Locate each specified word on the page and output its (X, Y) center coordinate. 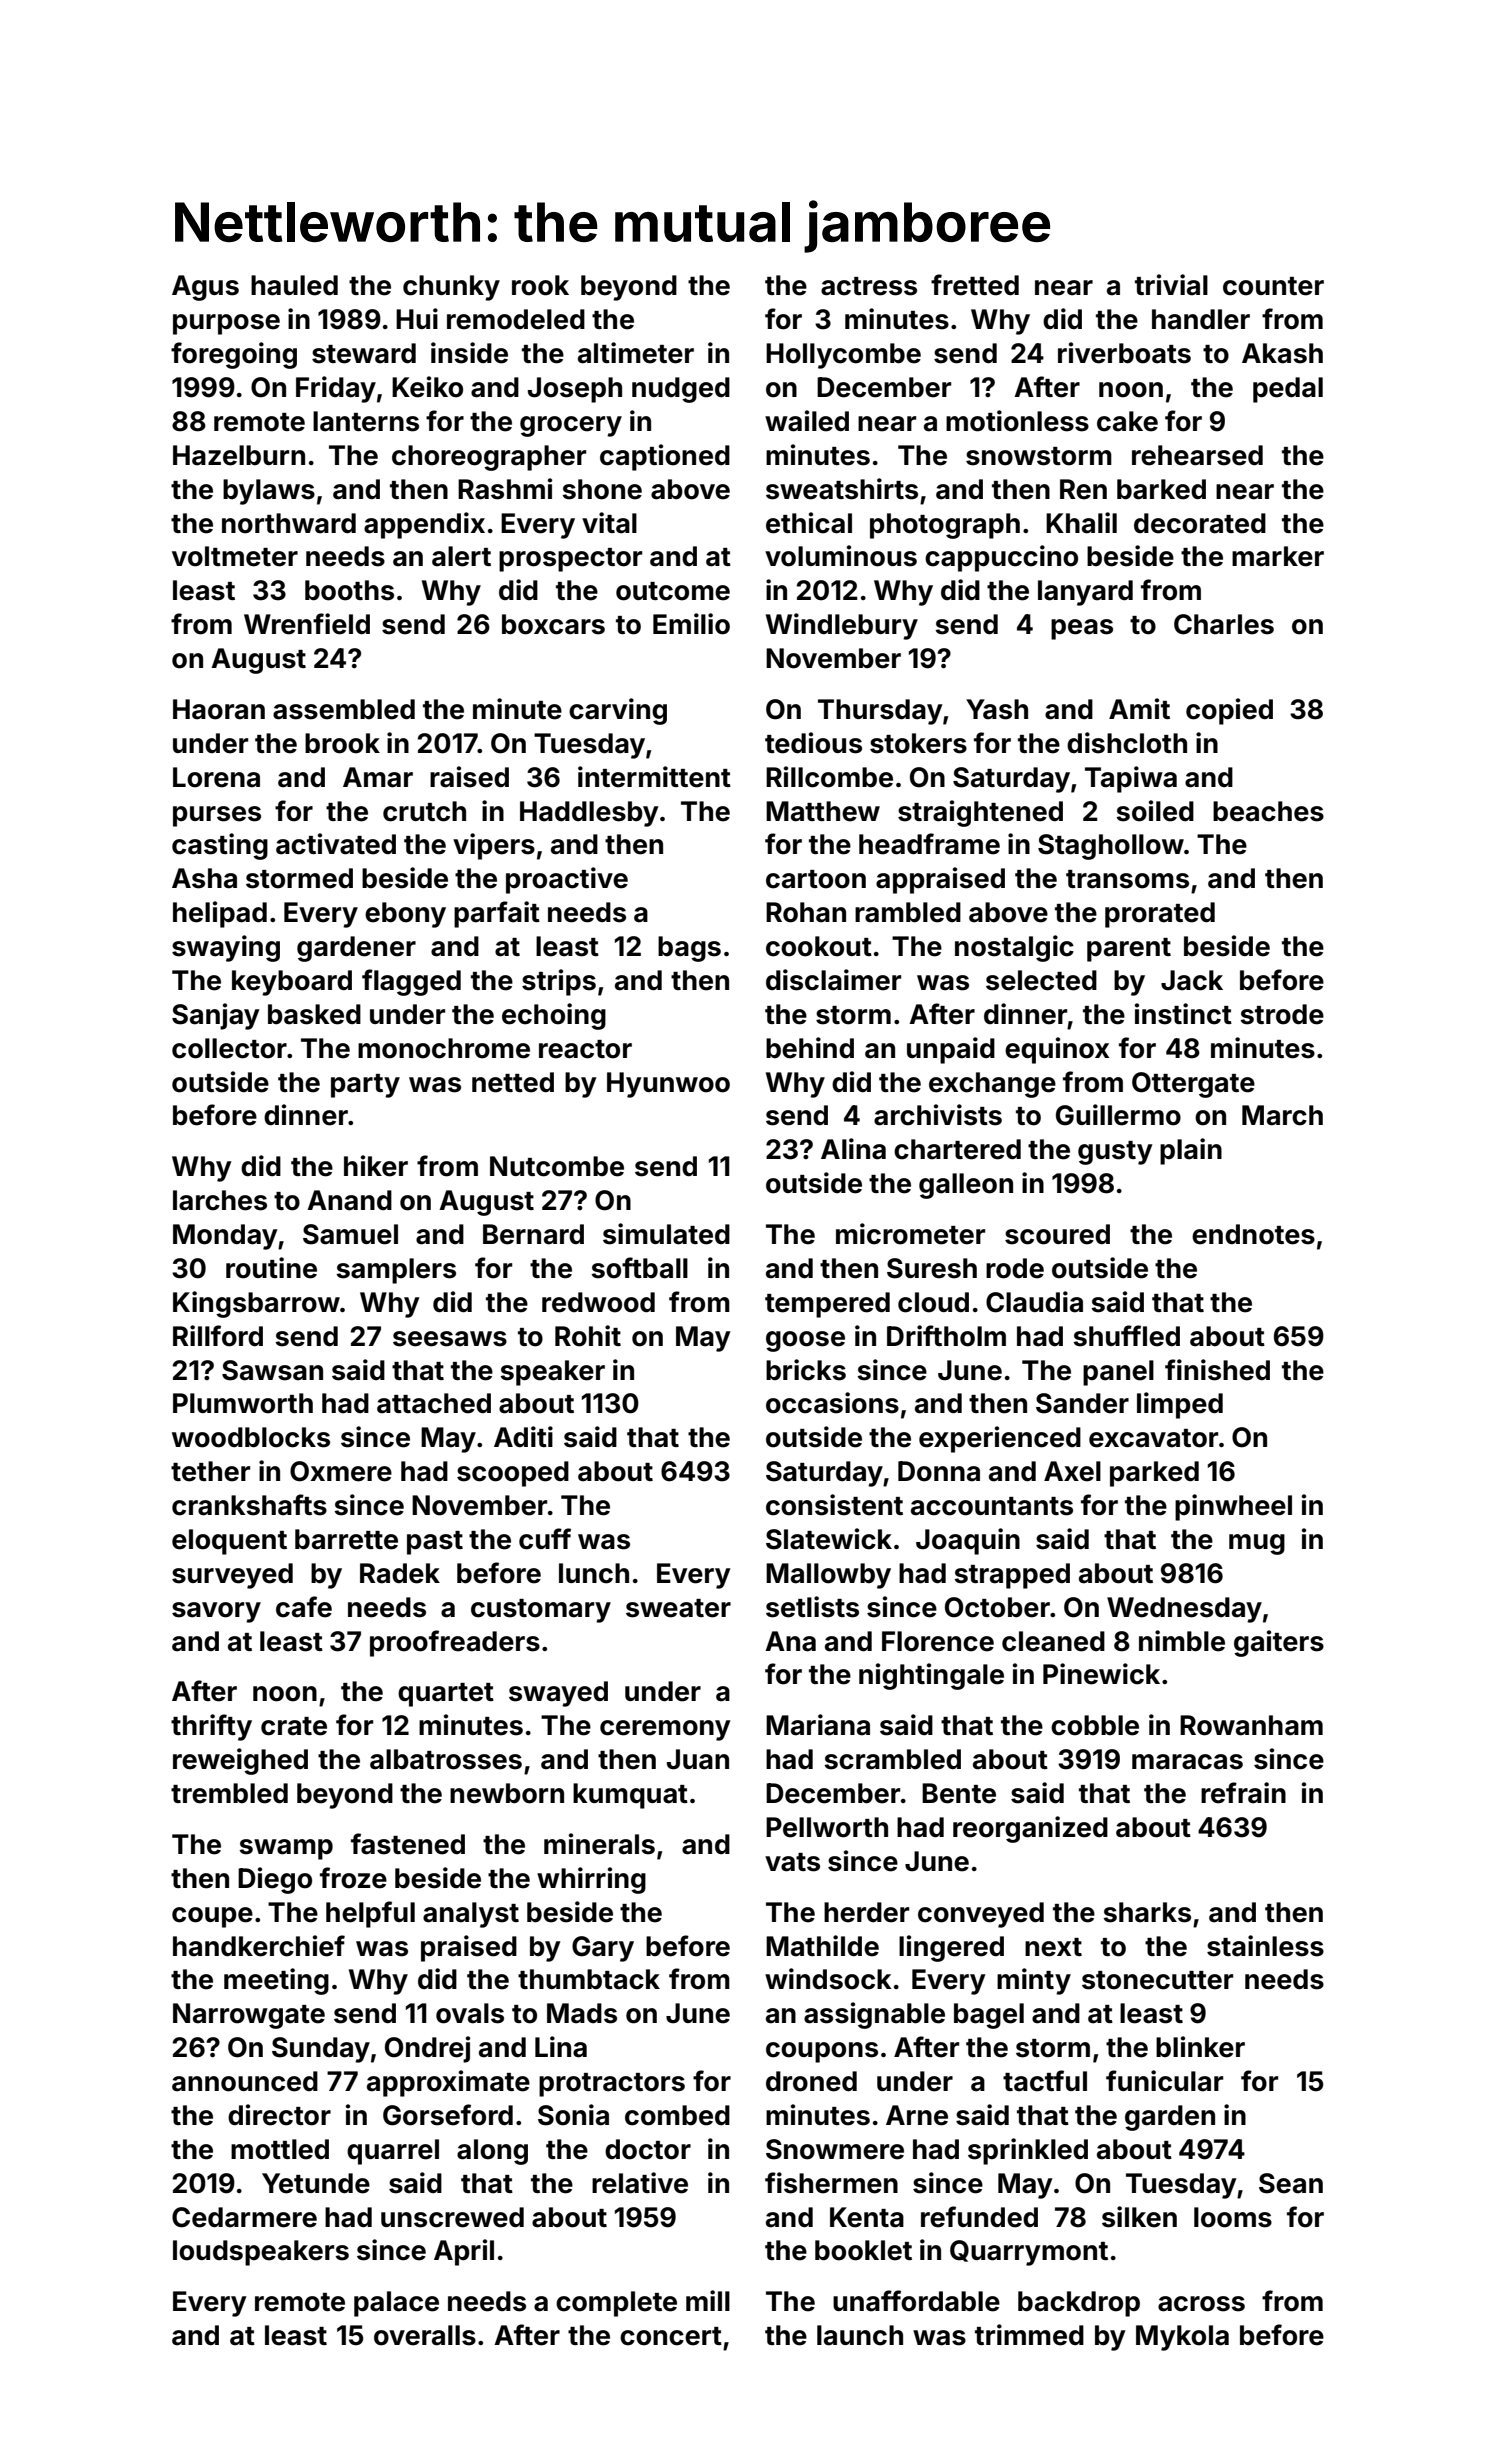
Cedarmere (244, 2217)
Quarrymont (1029, 2253)
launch (860, 2335)
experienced (1000, 1439)
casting (220, 846)
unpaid (951, 1050)
